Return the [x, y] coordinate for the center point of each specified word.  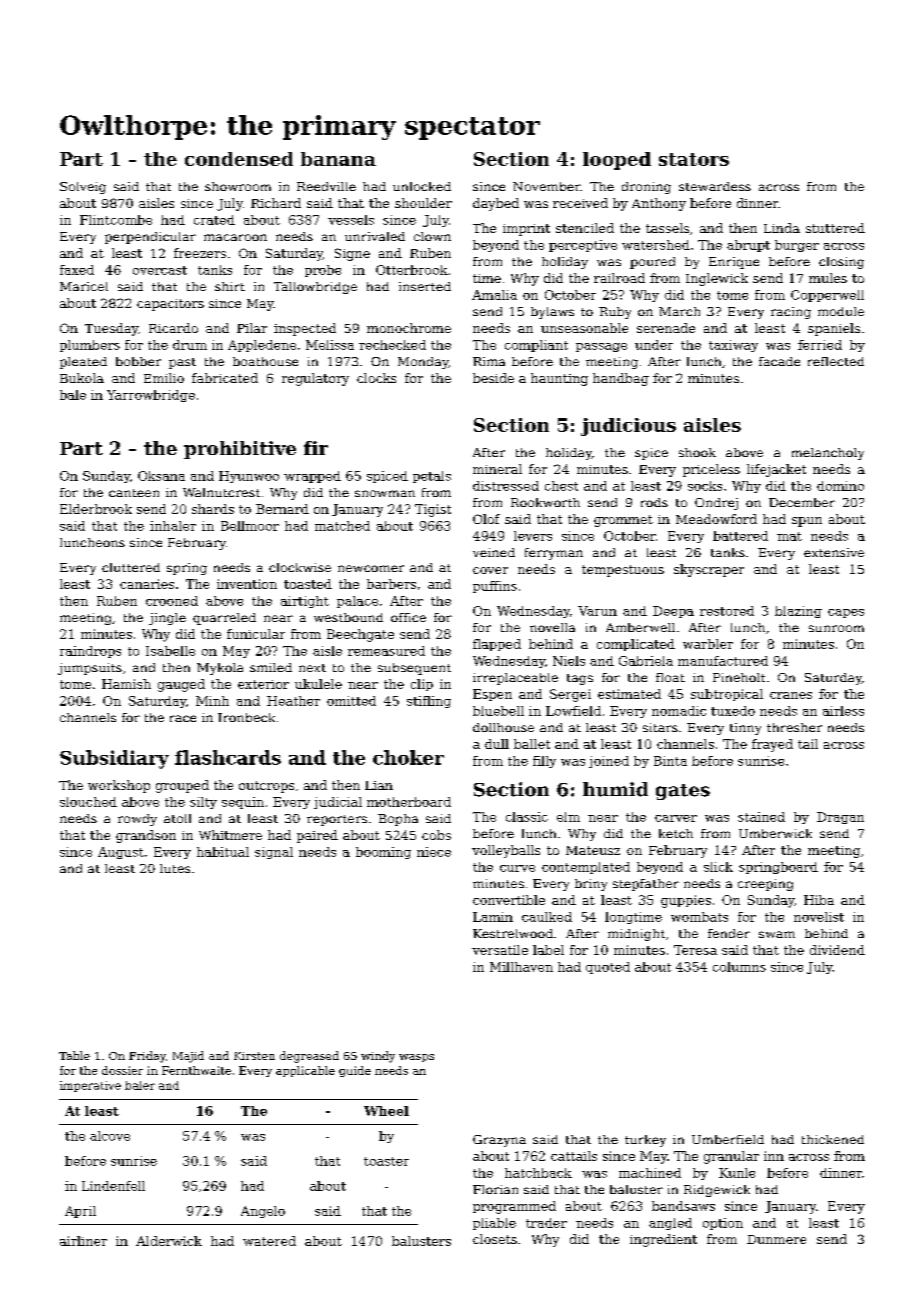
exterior [263, 684]
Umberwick [775, 833]
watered [269, 1241]
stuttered [835, 228]
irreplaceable [515, 679]
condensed [239, 159]
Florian [495, 1189]
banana [338, 159]
